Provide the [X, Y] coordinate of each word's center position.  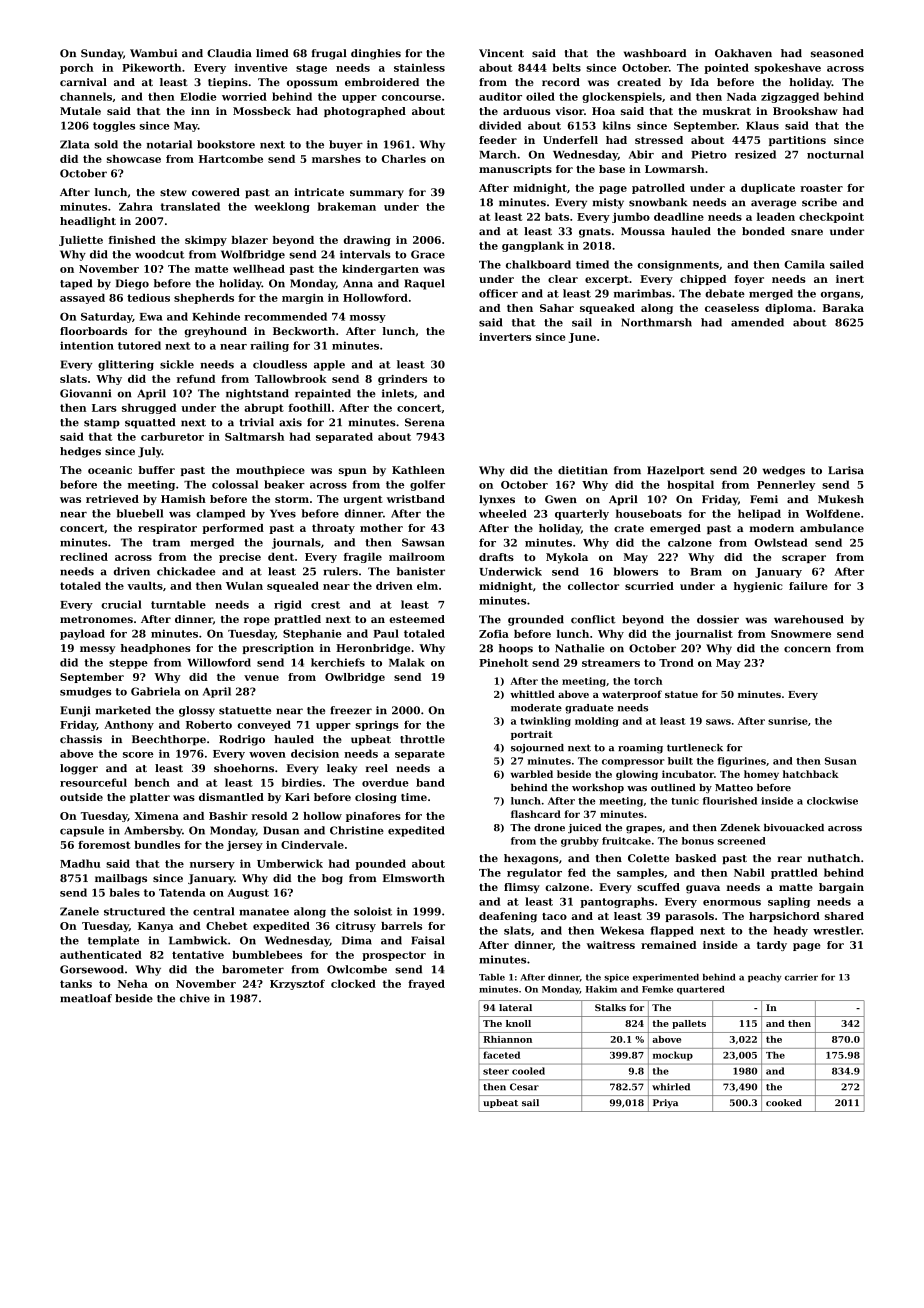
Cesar [524, 1087]
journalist [704, 635]
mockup [673, 1056]
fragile [363, 558]
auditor [500, 96]
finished [132, 240]
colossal [235, 484]
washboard [655, 53]
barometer [253, 969]
